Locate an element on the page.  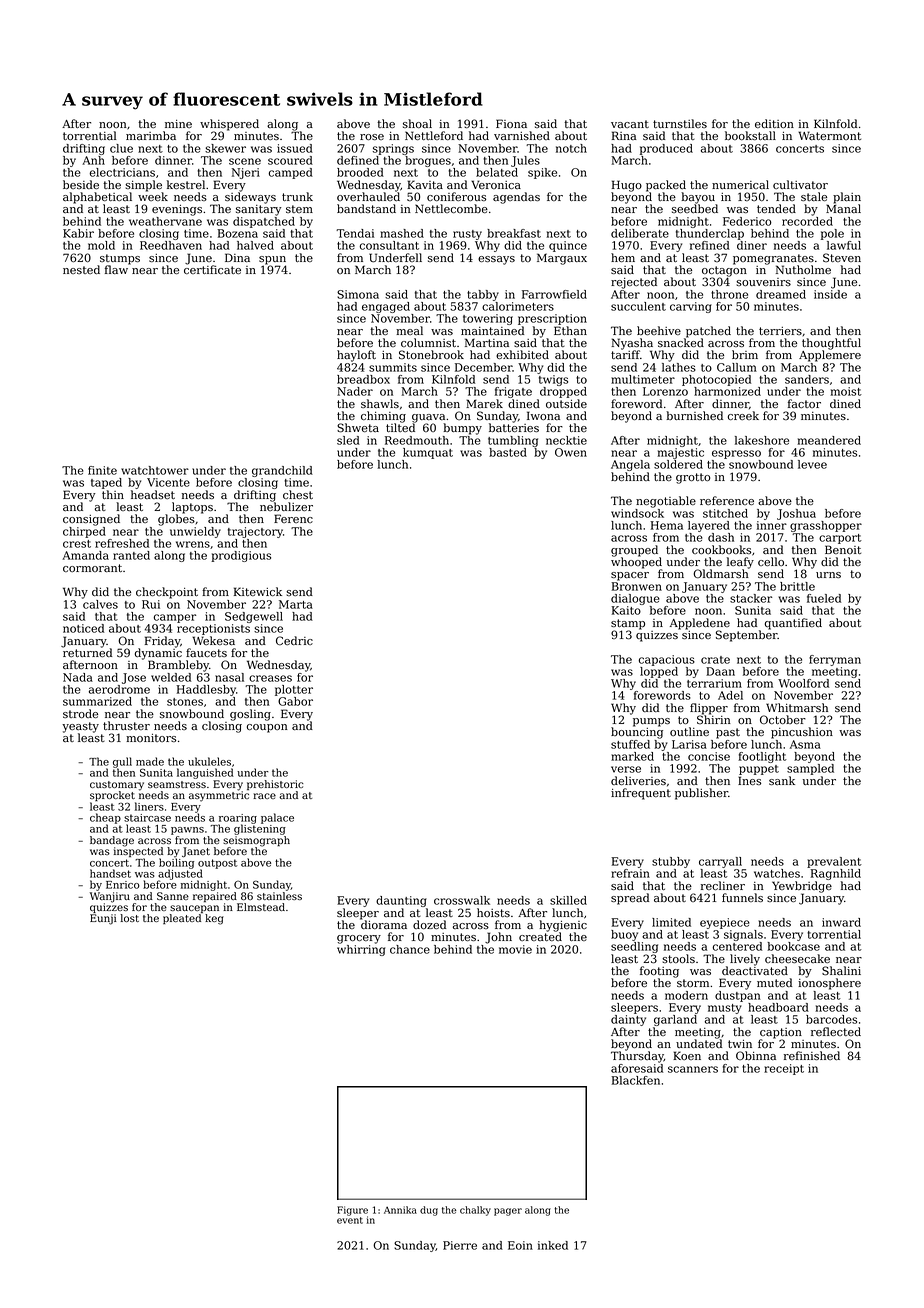
September is located at coordinates (747, 636).
